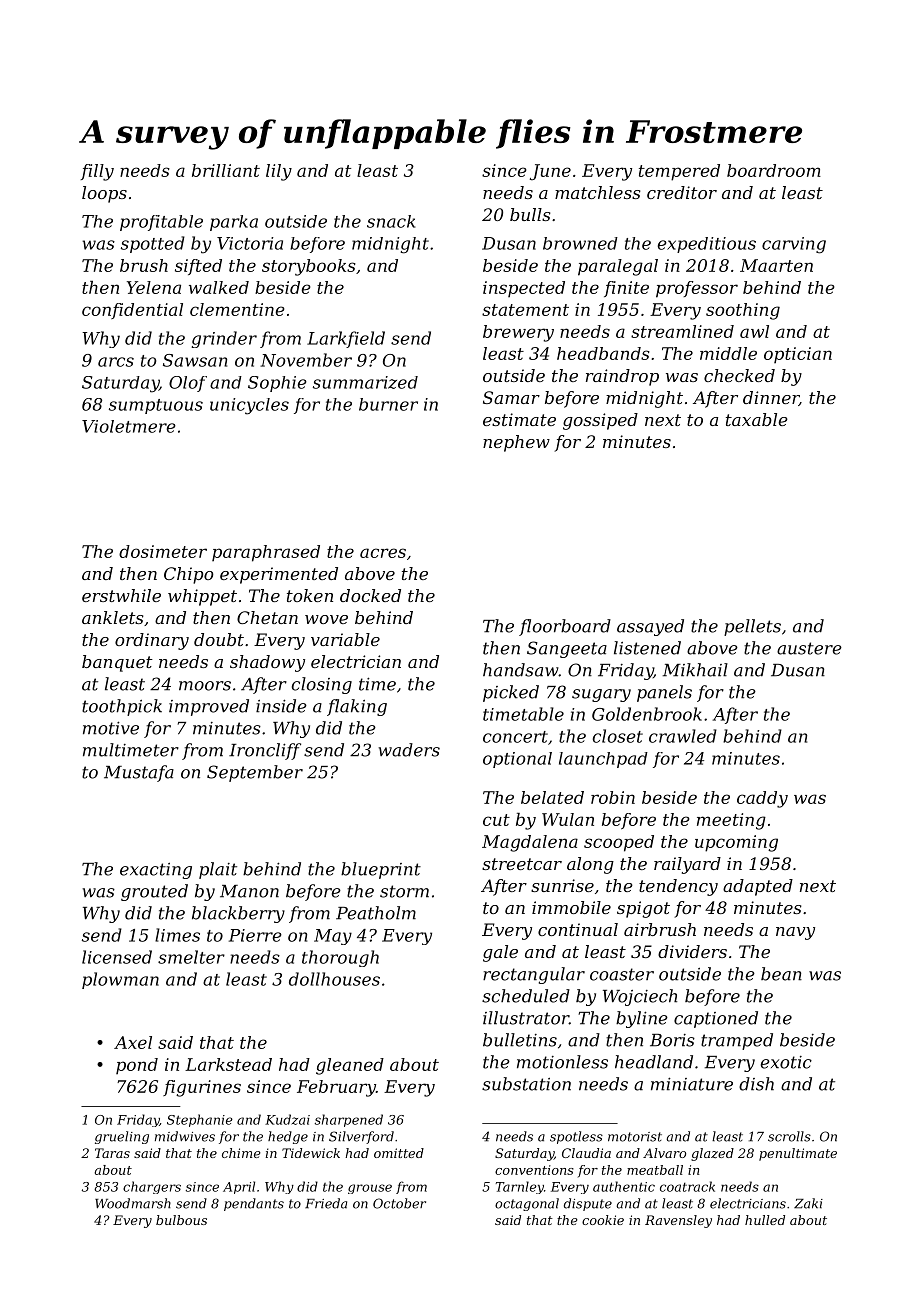 This screenshot has height=1308, width=924. Describe the element at coordinates (250, 243) in the screenshot. I see `Victoria` at that location.
